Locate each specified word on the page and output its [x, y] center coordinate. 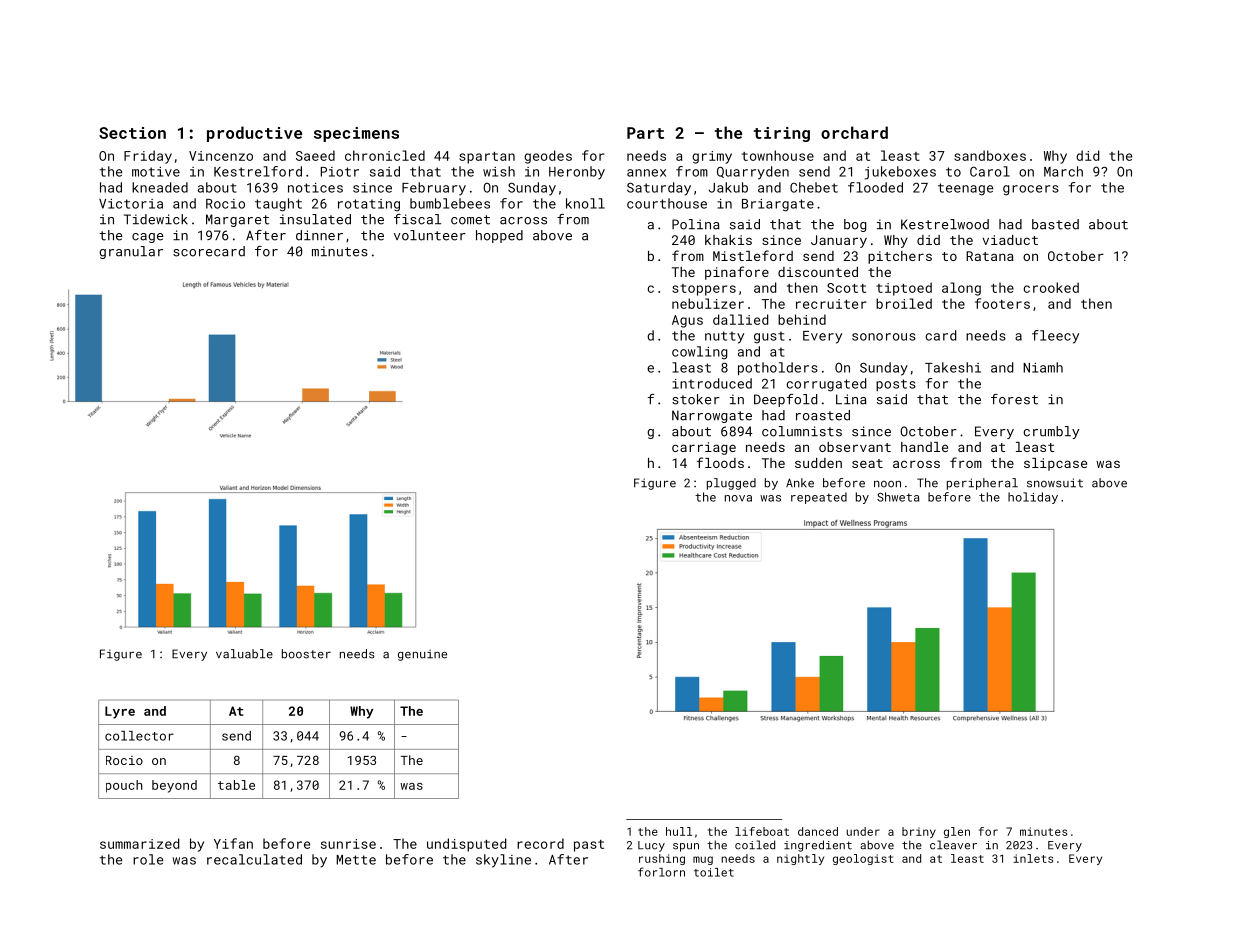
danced [818, 831]
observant [855, 447]
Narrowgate [712, 416]
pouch [124, 786]
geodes [548, 157]
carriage [704, 448]
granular [131, 252]
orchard [854, 132]
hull [679, 831]
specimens [356, 134]
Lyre [120, 712]
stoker [696, 399]
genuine [422, 655]
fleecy [1055, 337]
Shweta [898, 497]
